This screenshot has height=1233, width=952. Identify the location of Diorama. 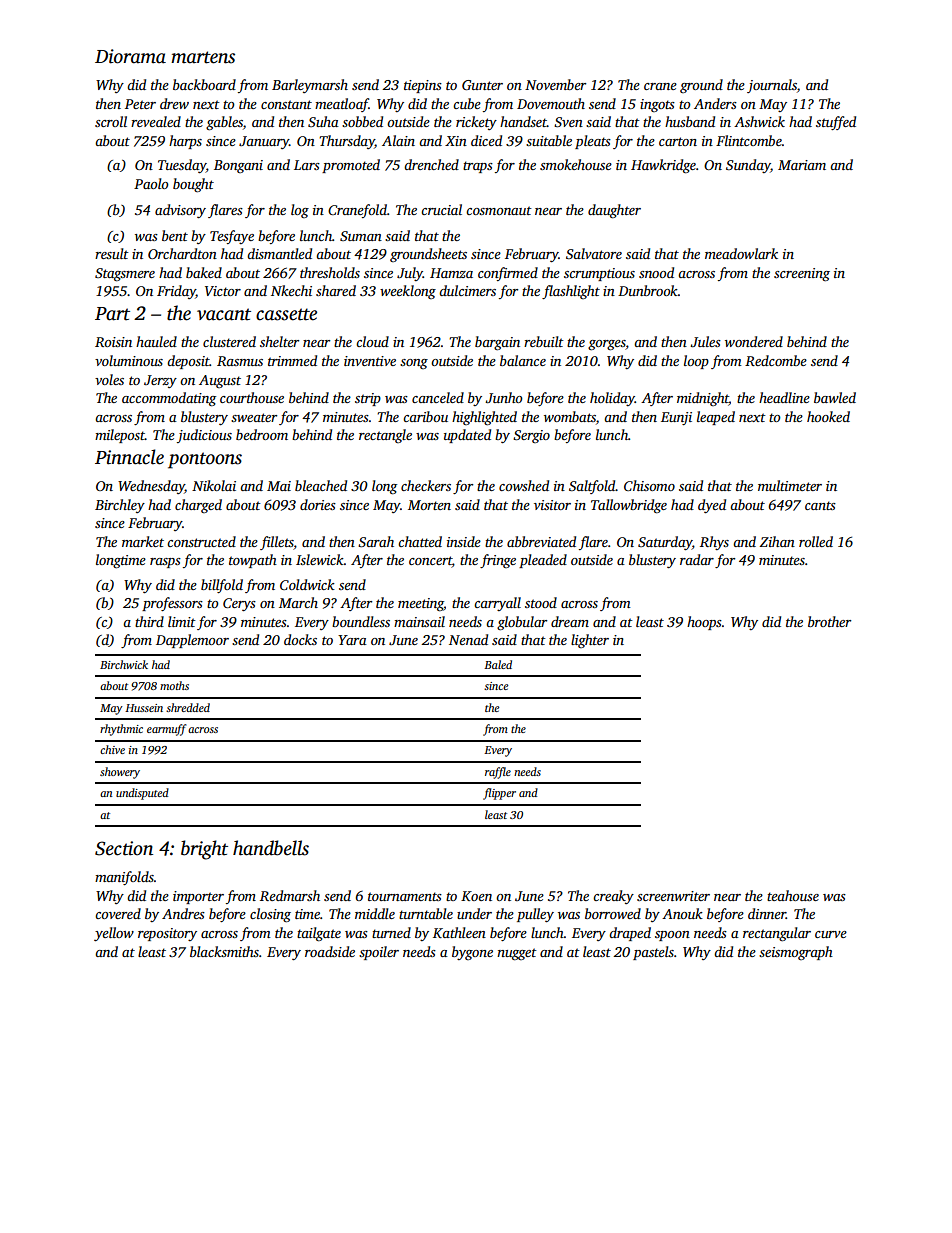
(130, 56).
